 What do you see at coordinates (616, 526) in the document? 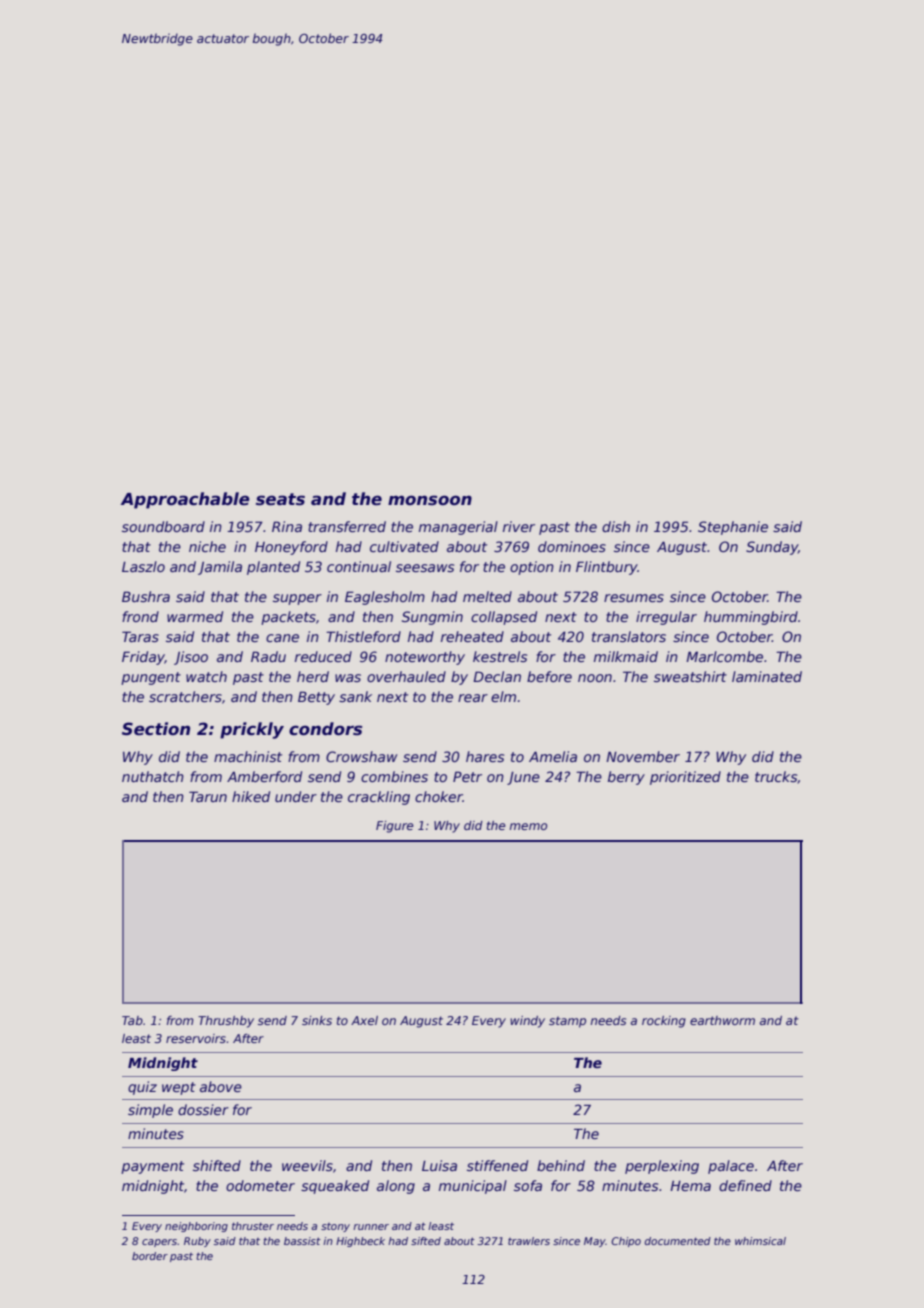
I see `dish` at bounding box center [616, 526].
